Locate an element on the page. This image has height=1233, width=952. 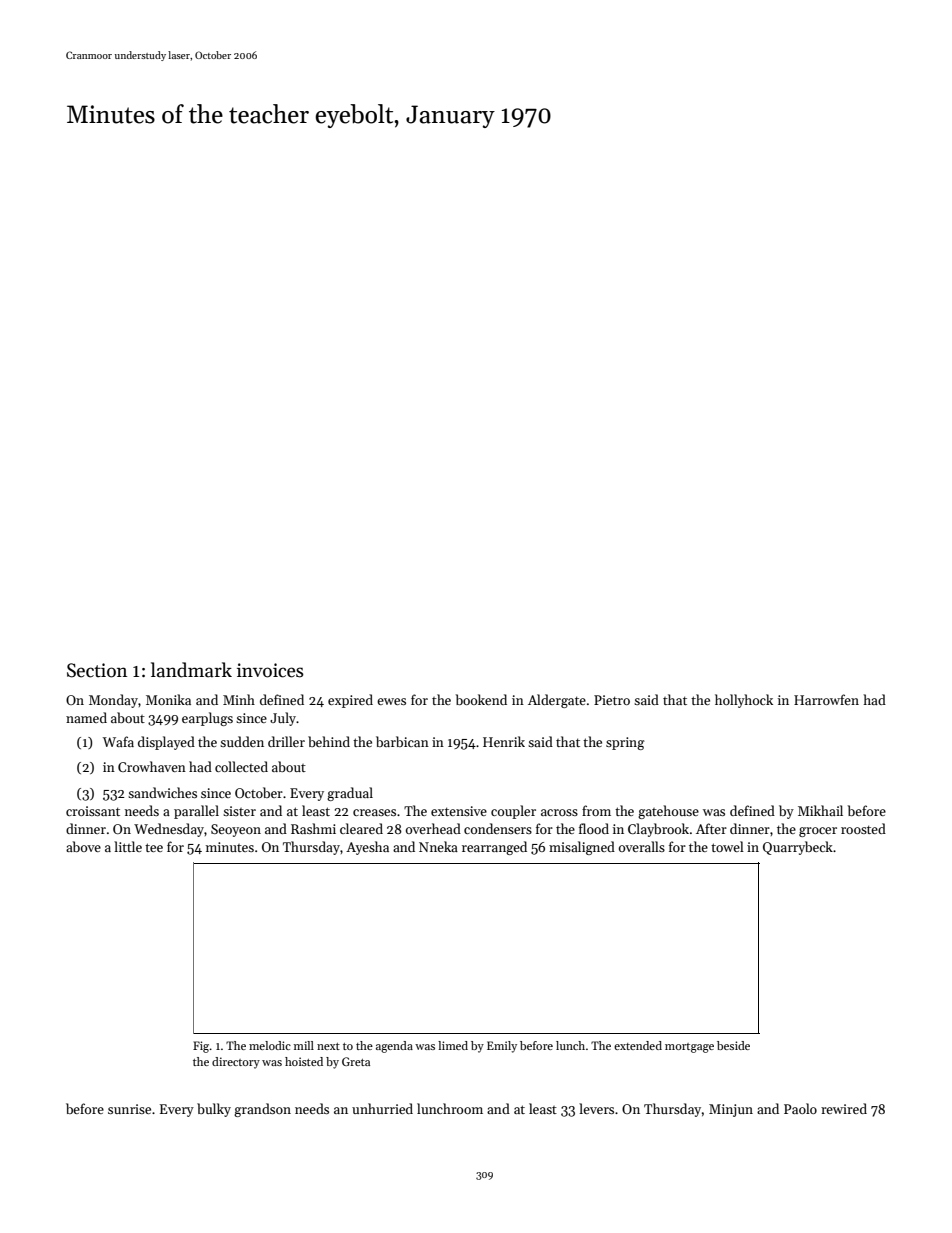
sunrise is located at coordinates (129, 1109).
